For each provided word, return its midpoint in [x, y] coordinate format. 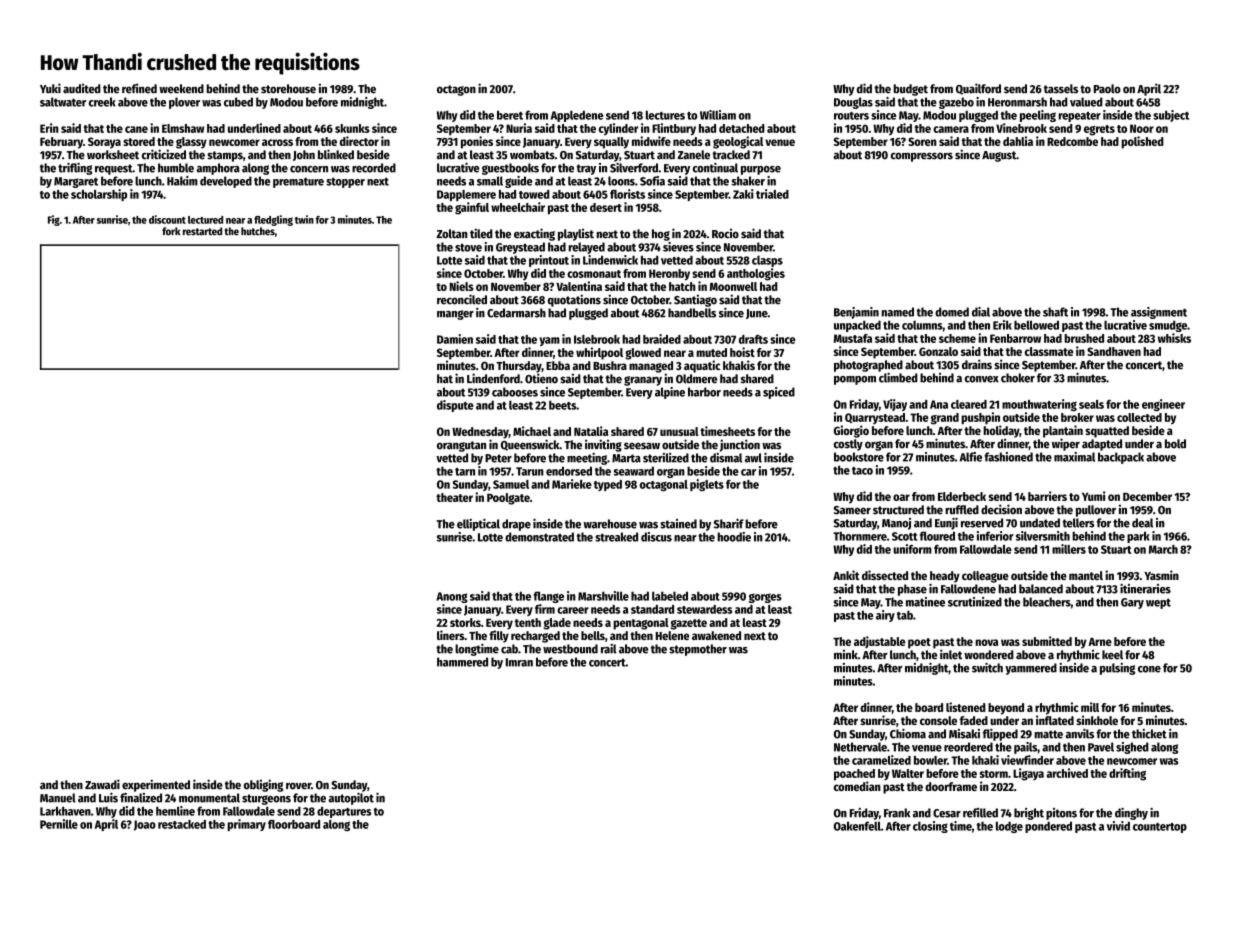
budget [910, 90]
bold [1175, 444]
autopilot [351, 799]
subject [1171, 116]
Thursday [519, 367]
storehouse [288, 89]
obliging [263, 785]
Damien [455, 339]
